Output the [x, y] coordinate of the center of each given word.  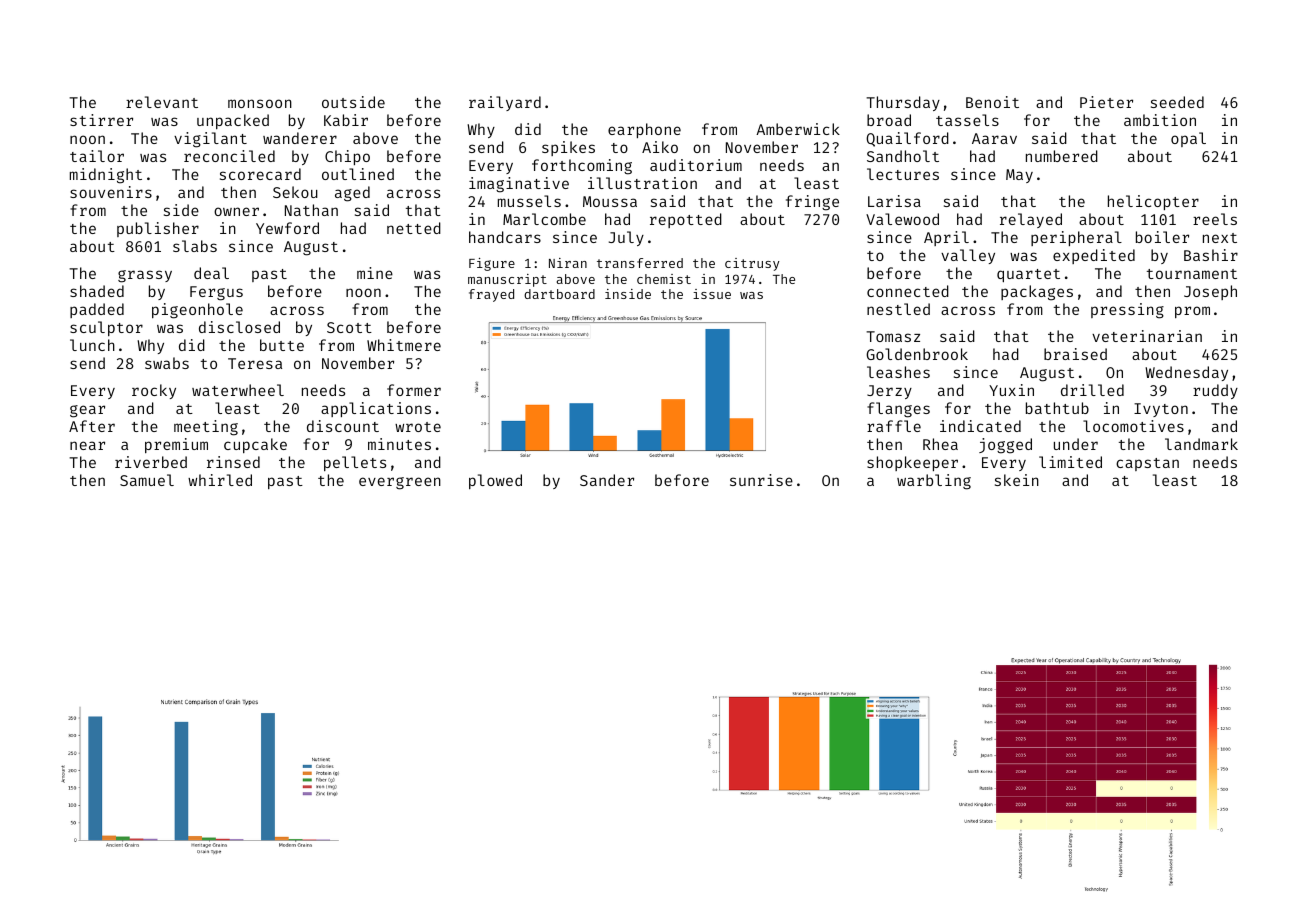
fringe [812, 203]
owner [236, 211]
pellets [355, 463]
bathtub [1057, 408]
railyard [505, 103]
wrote [418, 427]
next [1220, 238]
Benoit [992, 102]
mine [375, 273]
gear [87, 411]
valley [968, 256]
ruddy [1215, 391]
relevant [162, 102]
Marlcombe [544, 219]
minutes [399, 444]
